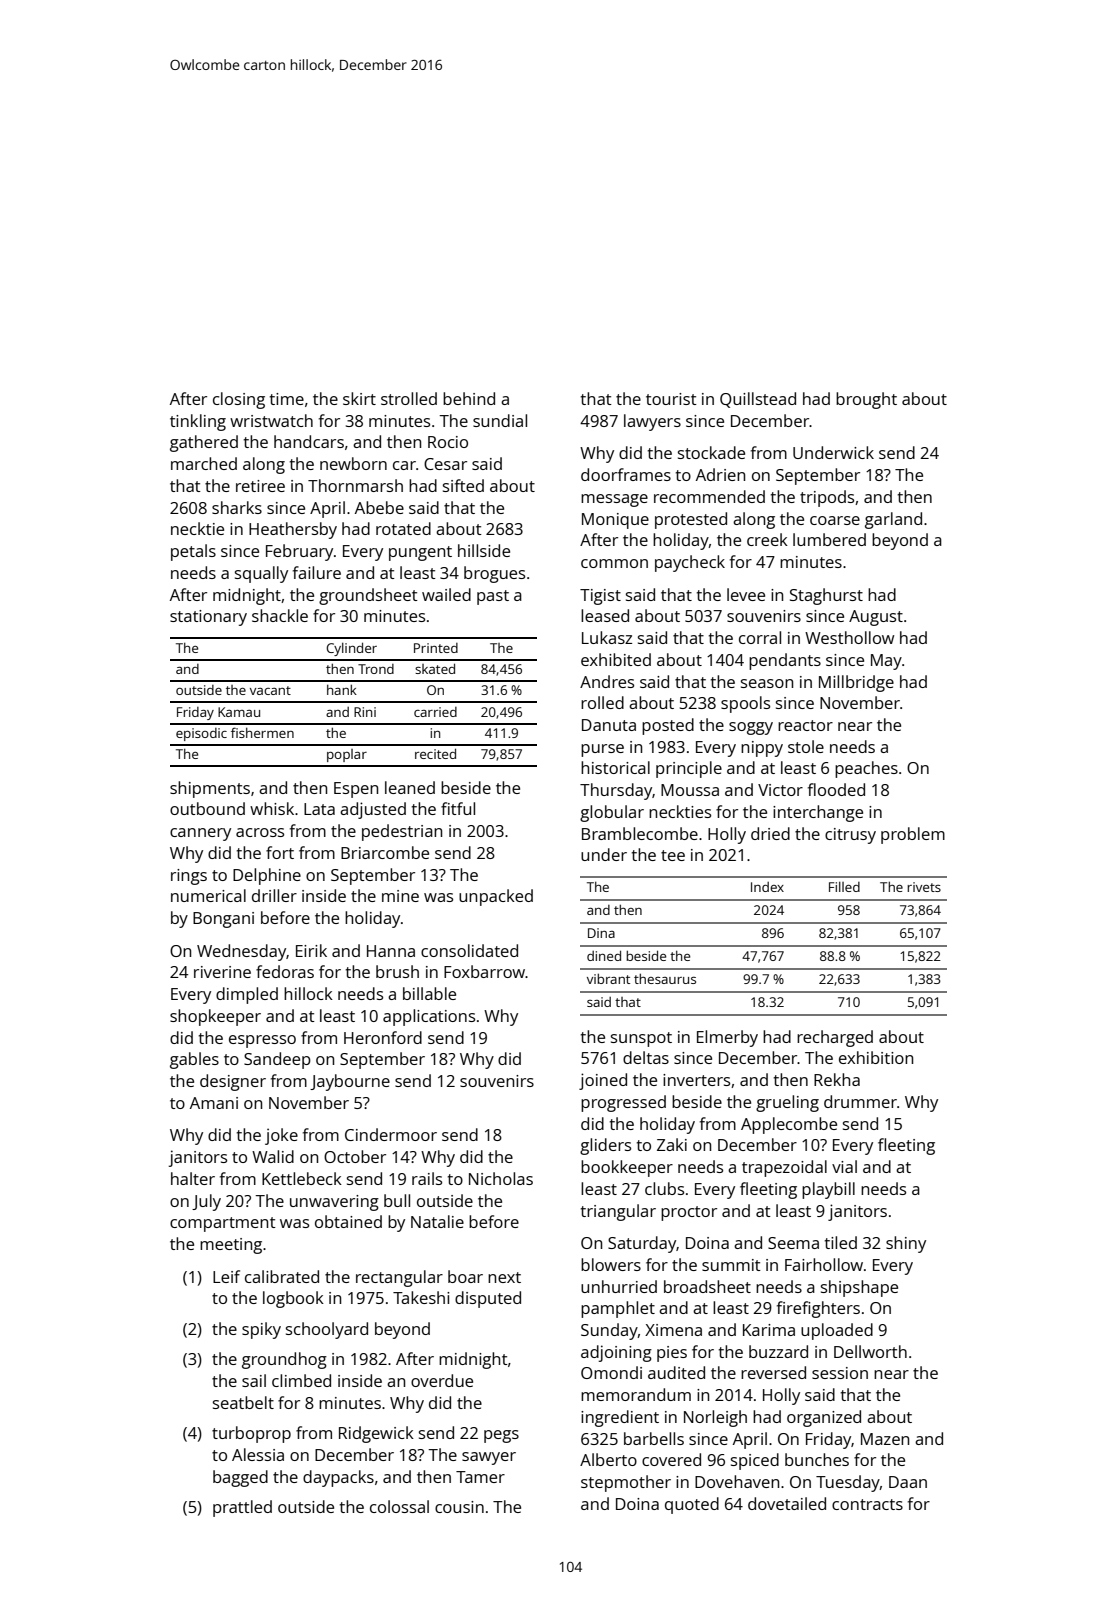  What do you see at coordinates (242, 1508) in the screenshot?
I see `prattled` at bounding box center [242, 1508].
